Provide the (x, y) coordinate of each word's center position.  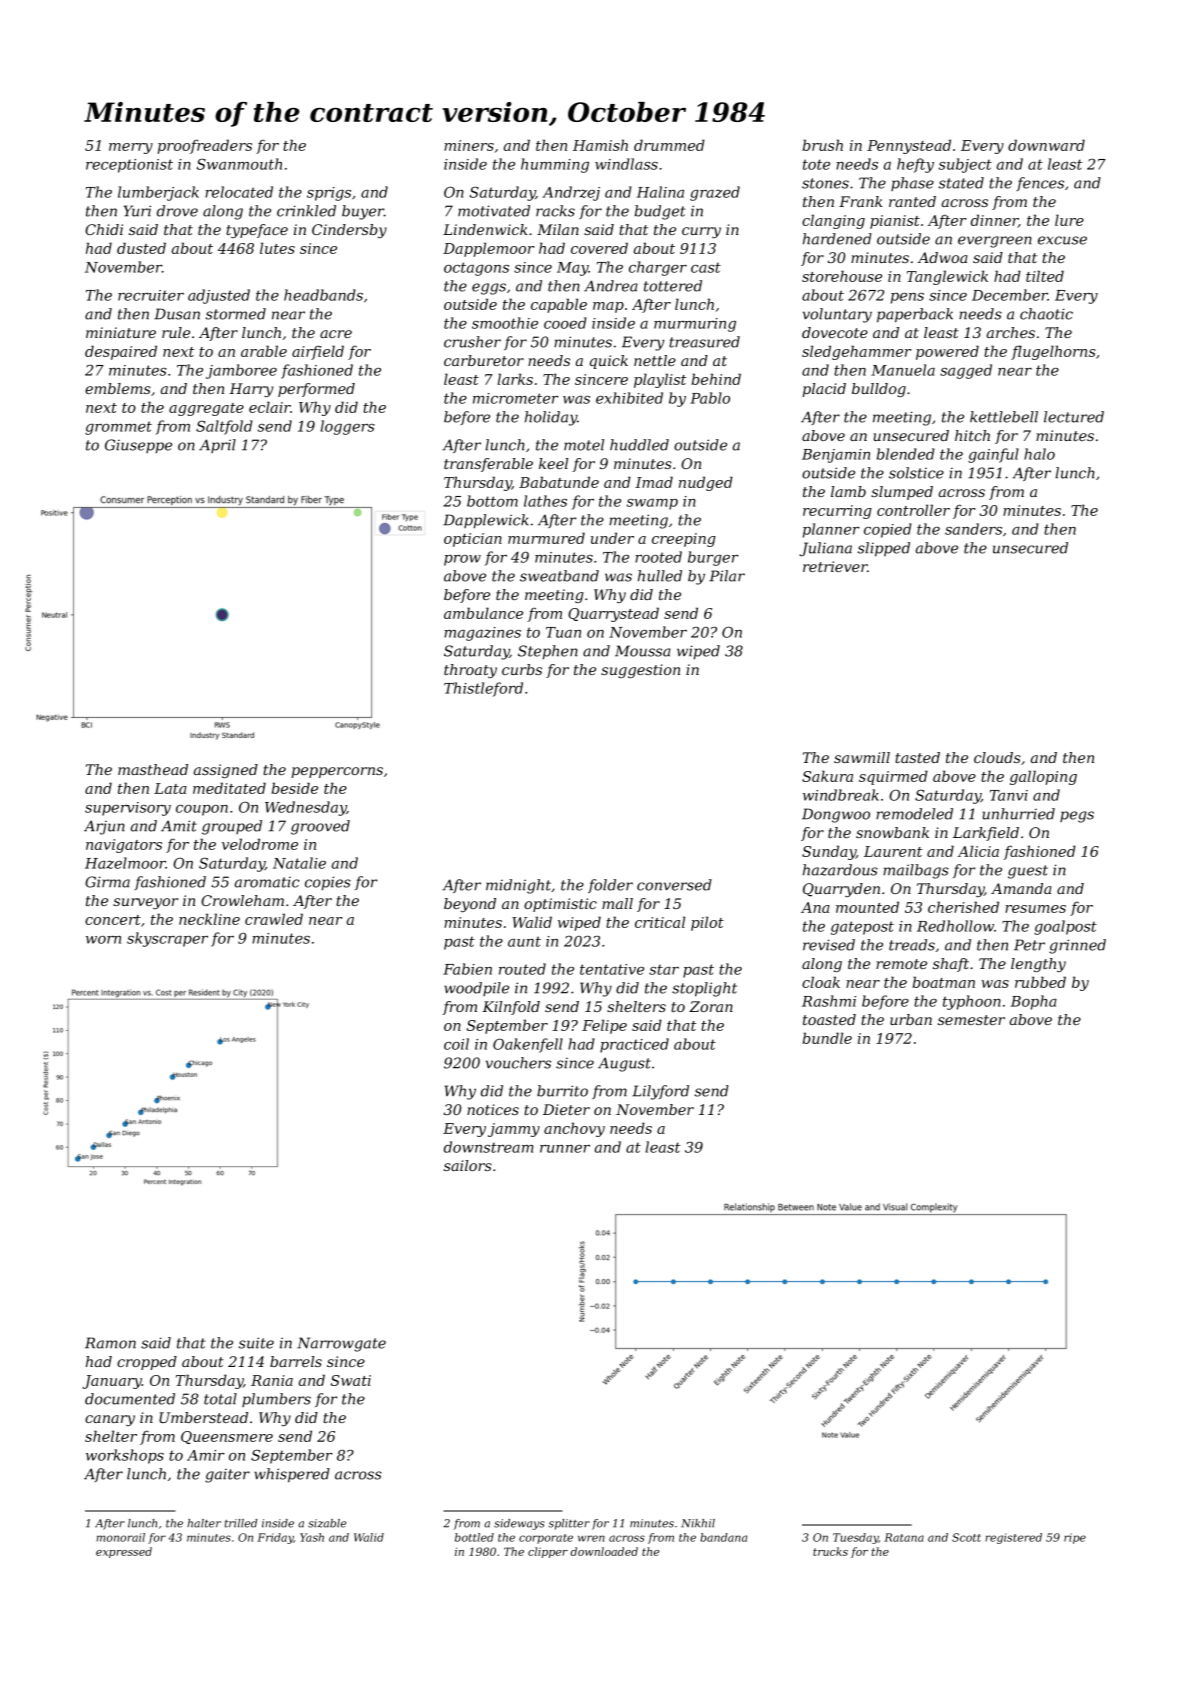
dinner (994, 221)
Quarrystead (613, 614)
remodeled (914, 814)
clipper (548, 1552)
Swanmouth (239, 164)
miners (469, 145)
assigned (226, 771)
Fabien (467, 969)
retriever (835, 566)
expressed (124, 1552)
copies (328, 883)
